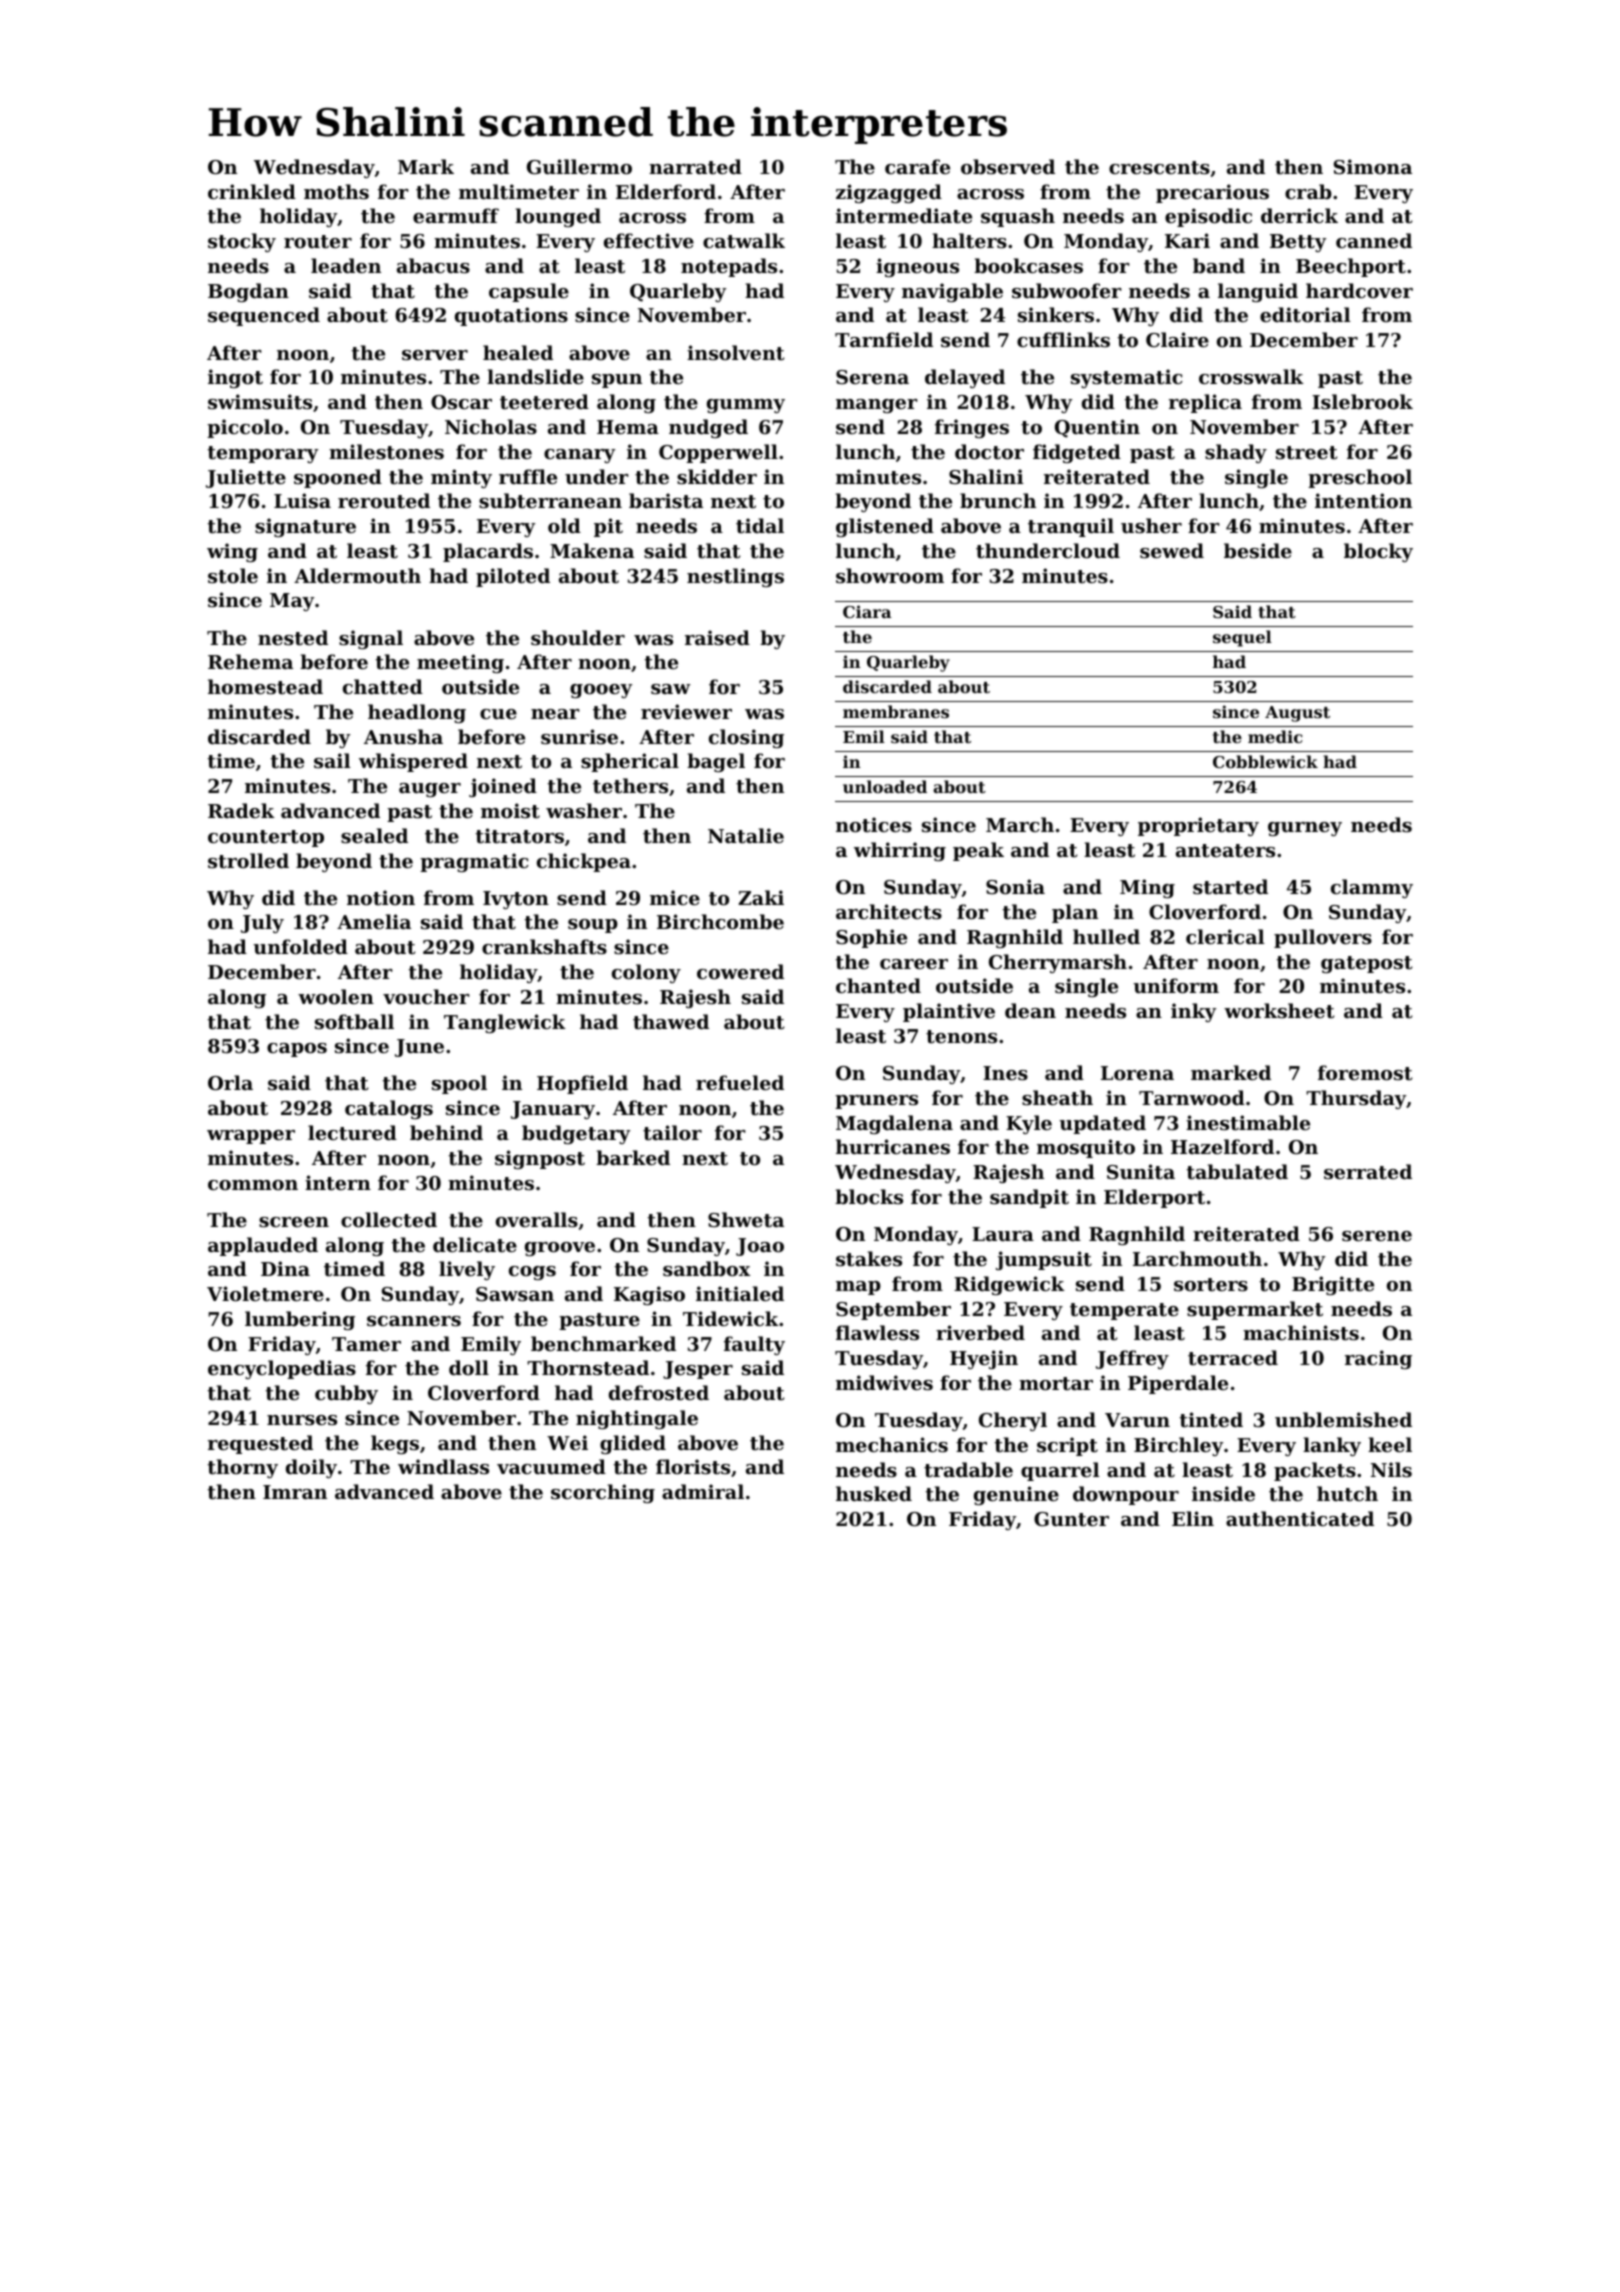 Image resolution: width=1620 pixels, height=2292 pixels. Describe the element at coordinates (300, 1320) in the page. I see `lumbering` at that location.
